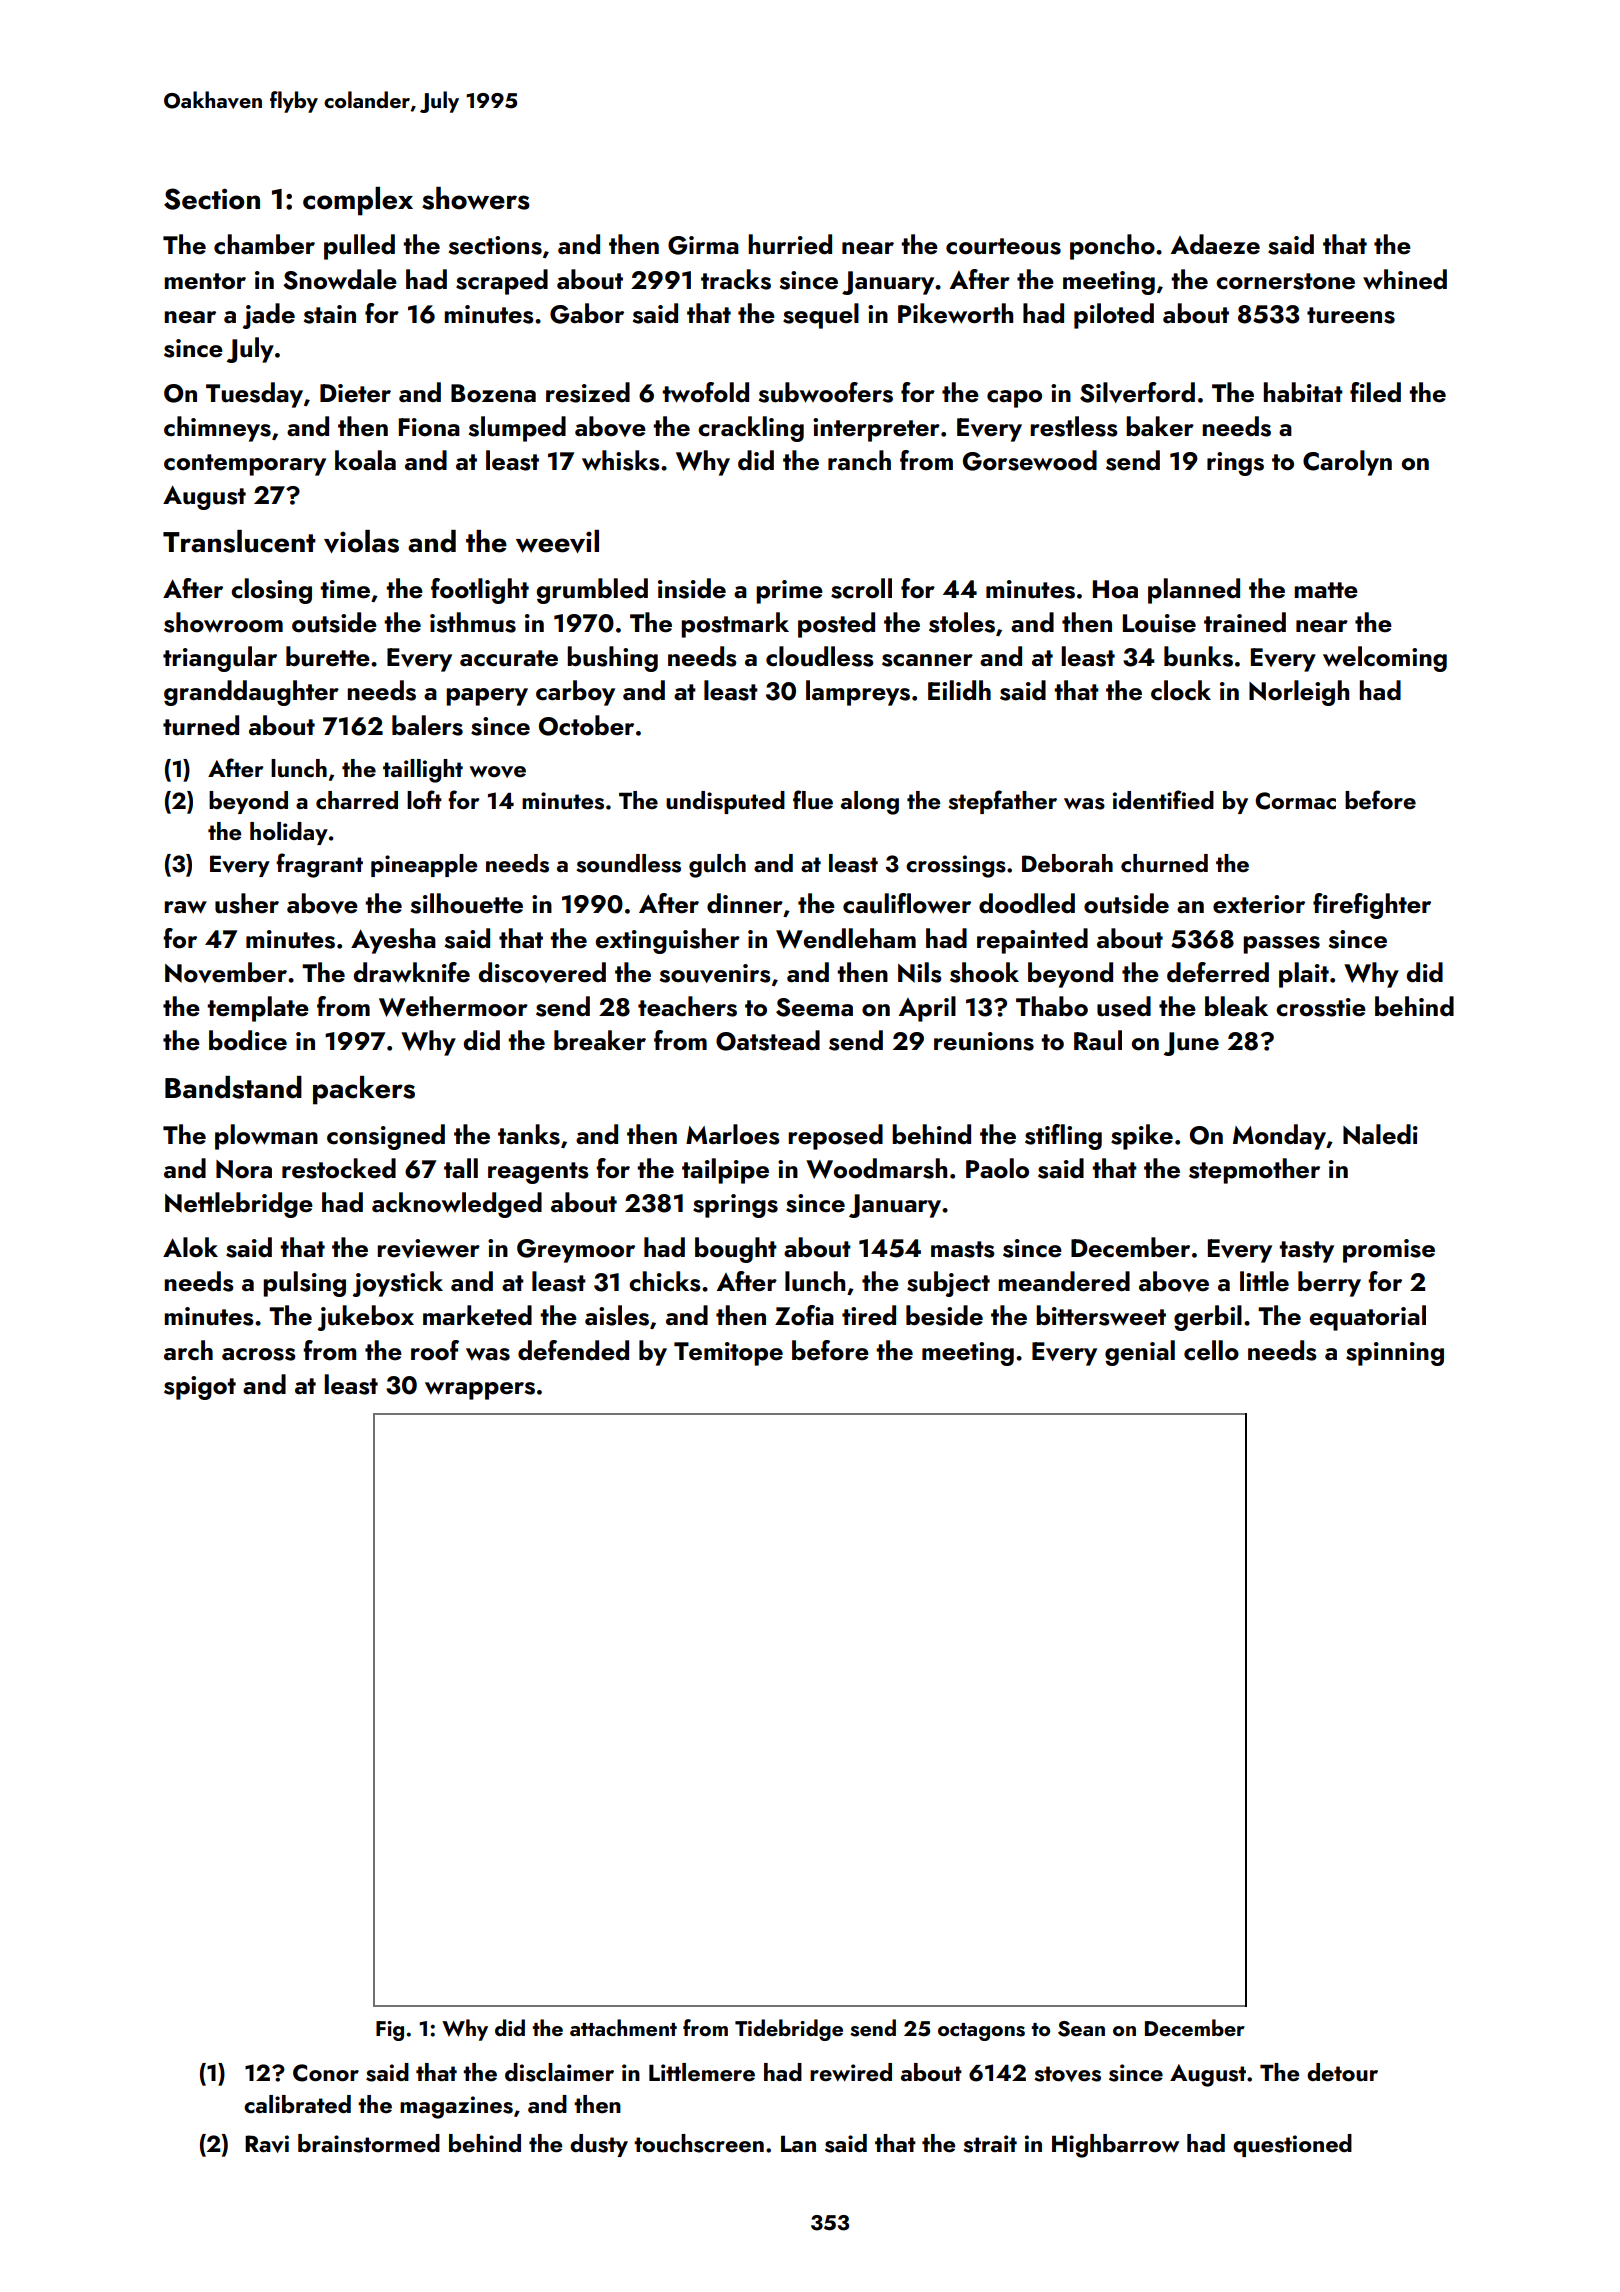  I want to click on sequel, so click(821, 316).
